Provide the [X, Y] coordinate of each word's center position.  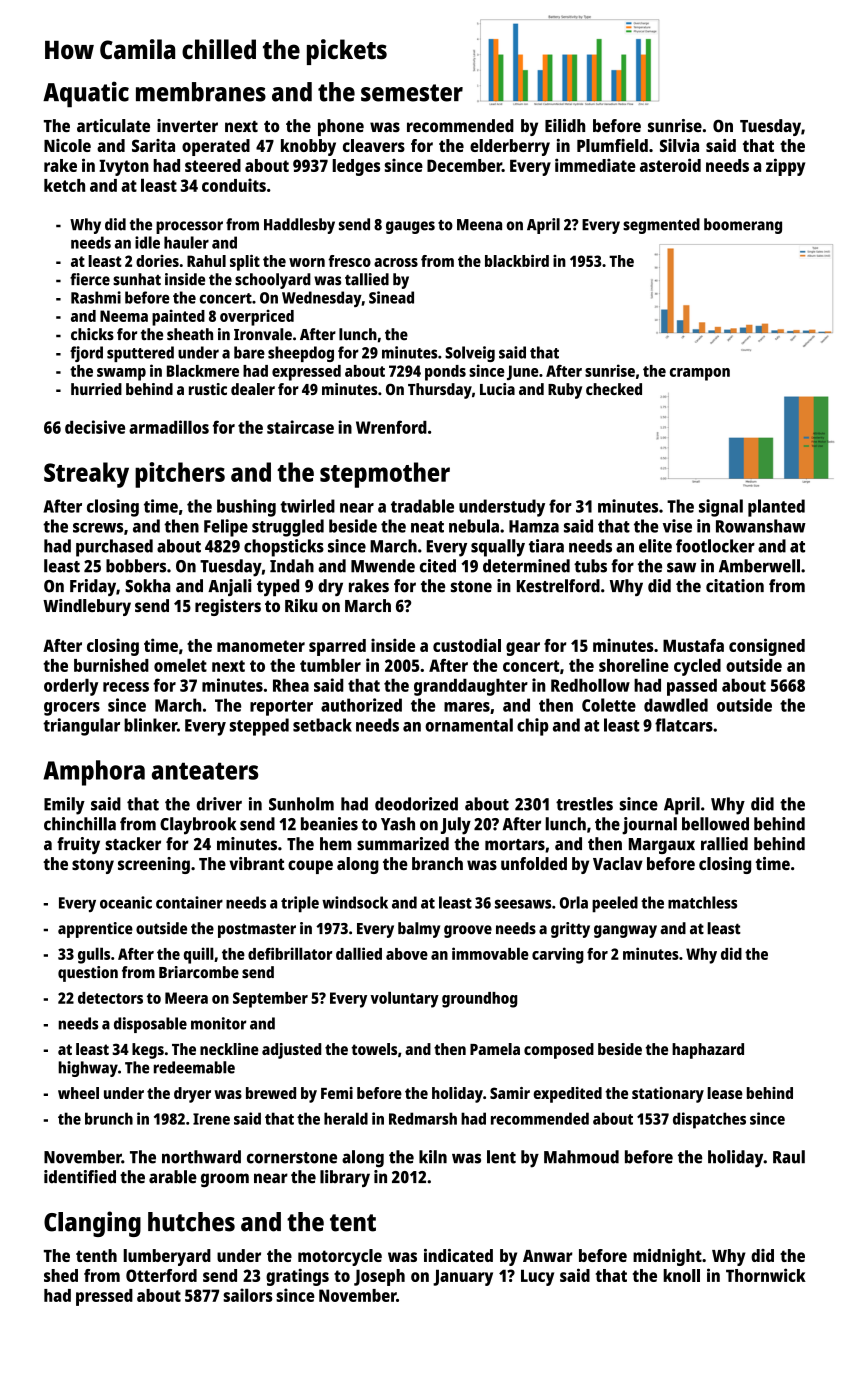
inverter [187, 125]
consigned [767, 647]
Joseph [379, 1277]
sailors [248, 1295]
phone [341, 127]
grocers [72, 709]
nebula [474, 526]
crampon [700, 374]
